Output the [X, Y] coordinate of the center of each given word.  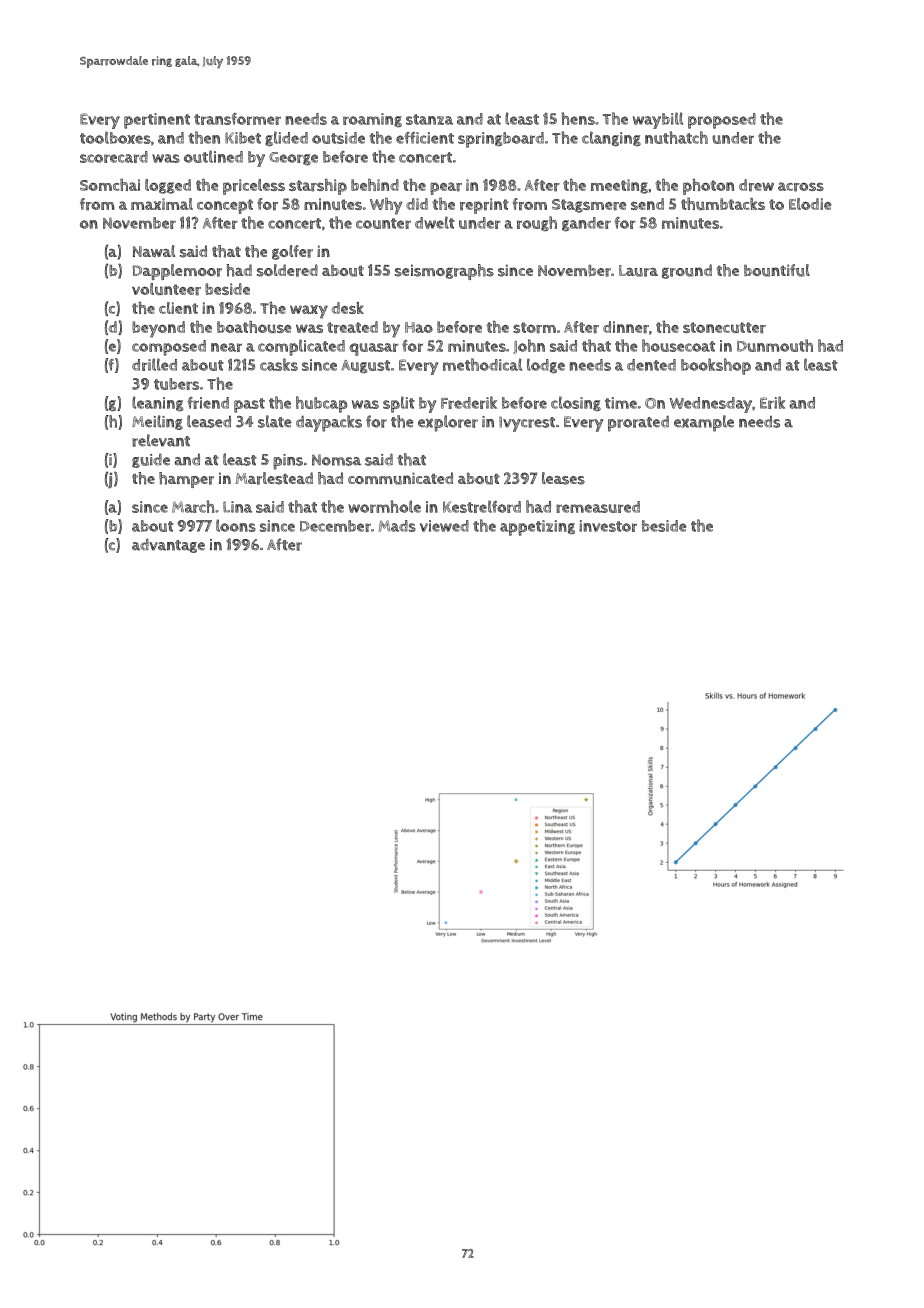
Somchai [110, 185]
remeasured [598, 507]
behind [375, 185]
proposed [722, 121]
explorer [448, 423]
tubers [176, 384]
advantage [168, 546]
